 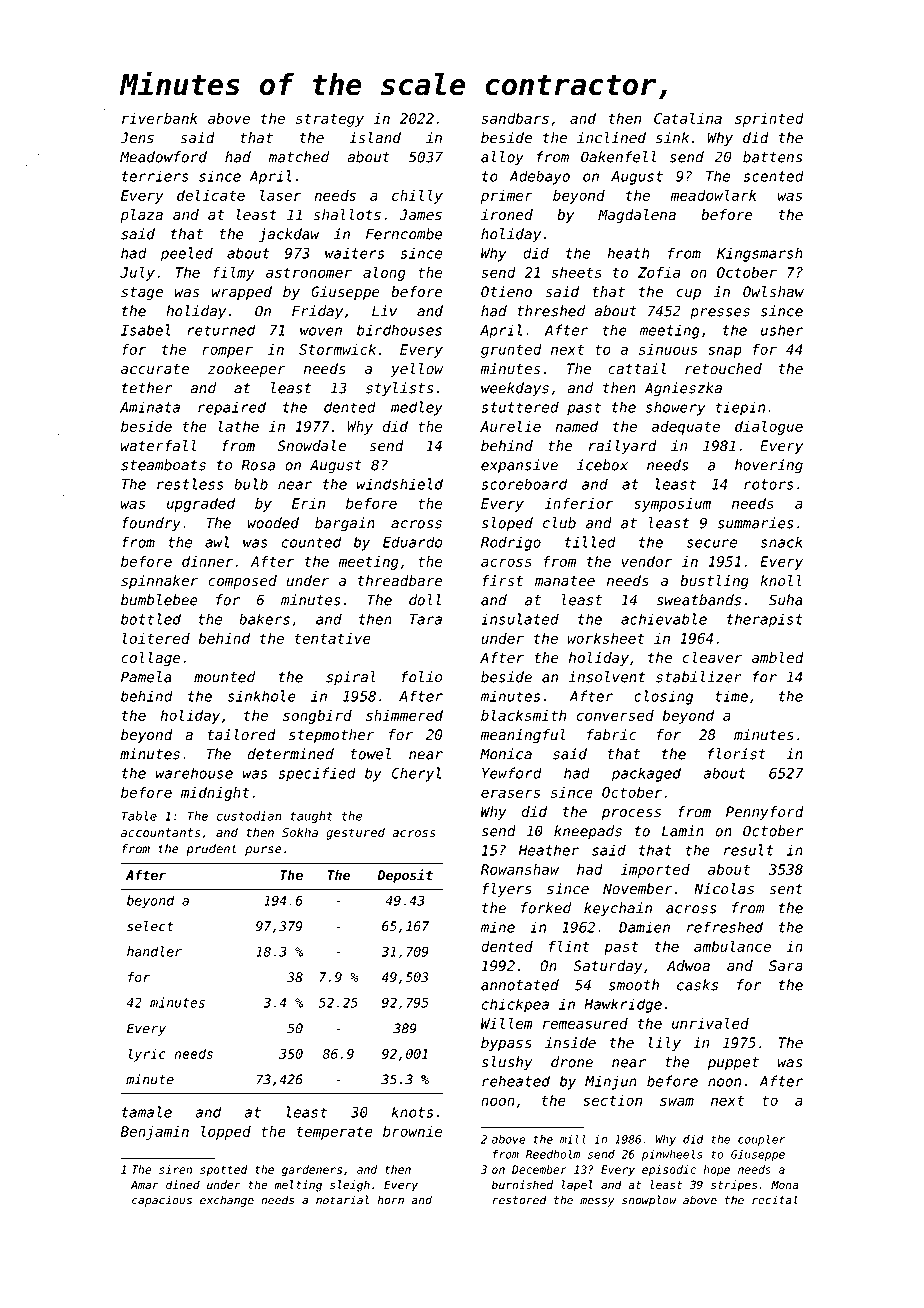 I want to click on meaningful, so click(x=522, y=736).
